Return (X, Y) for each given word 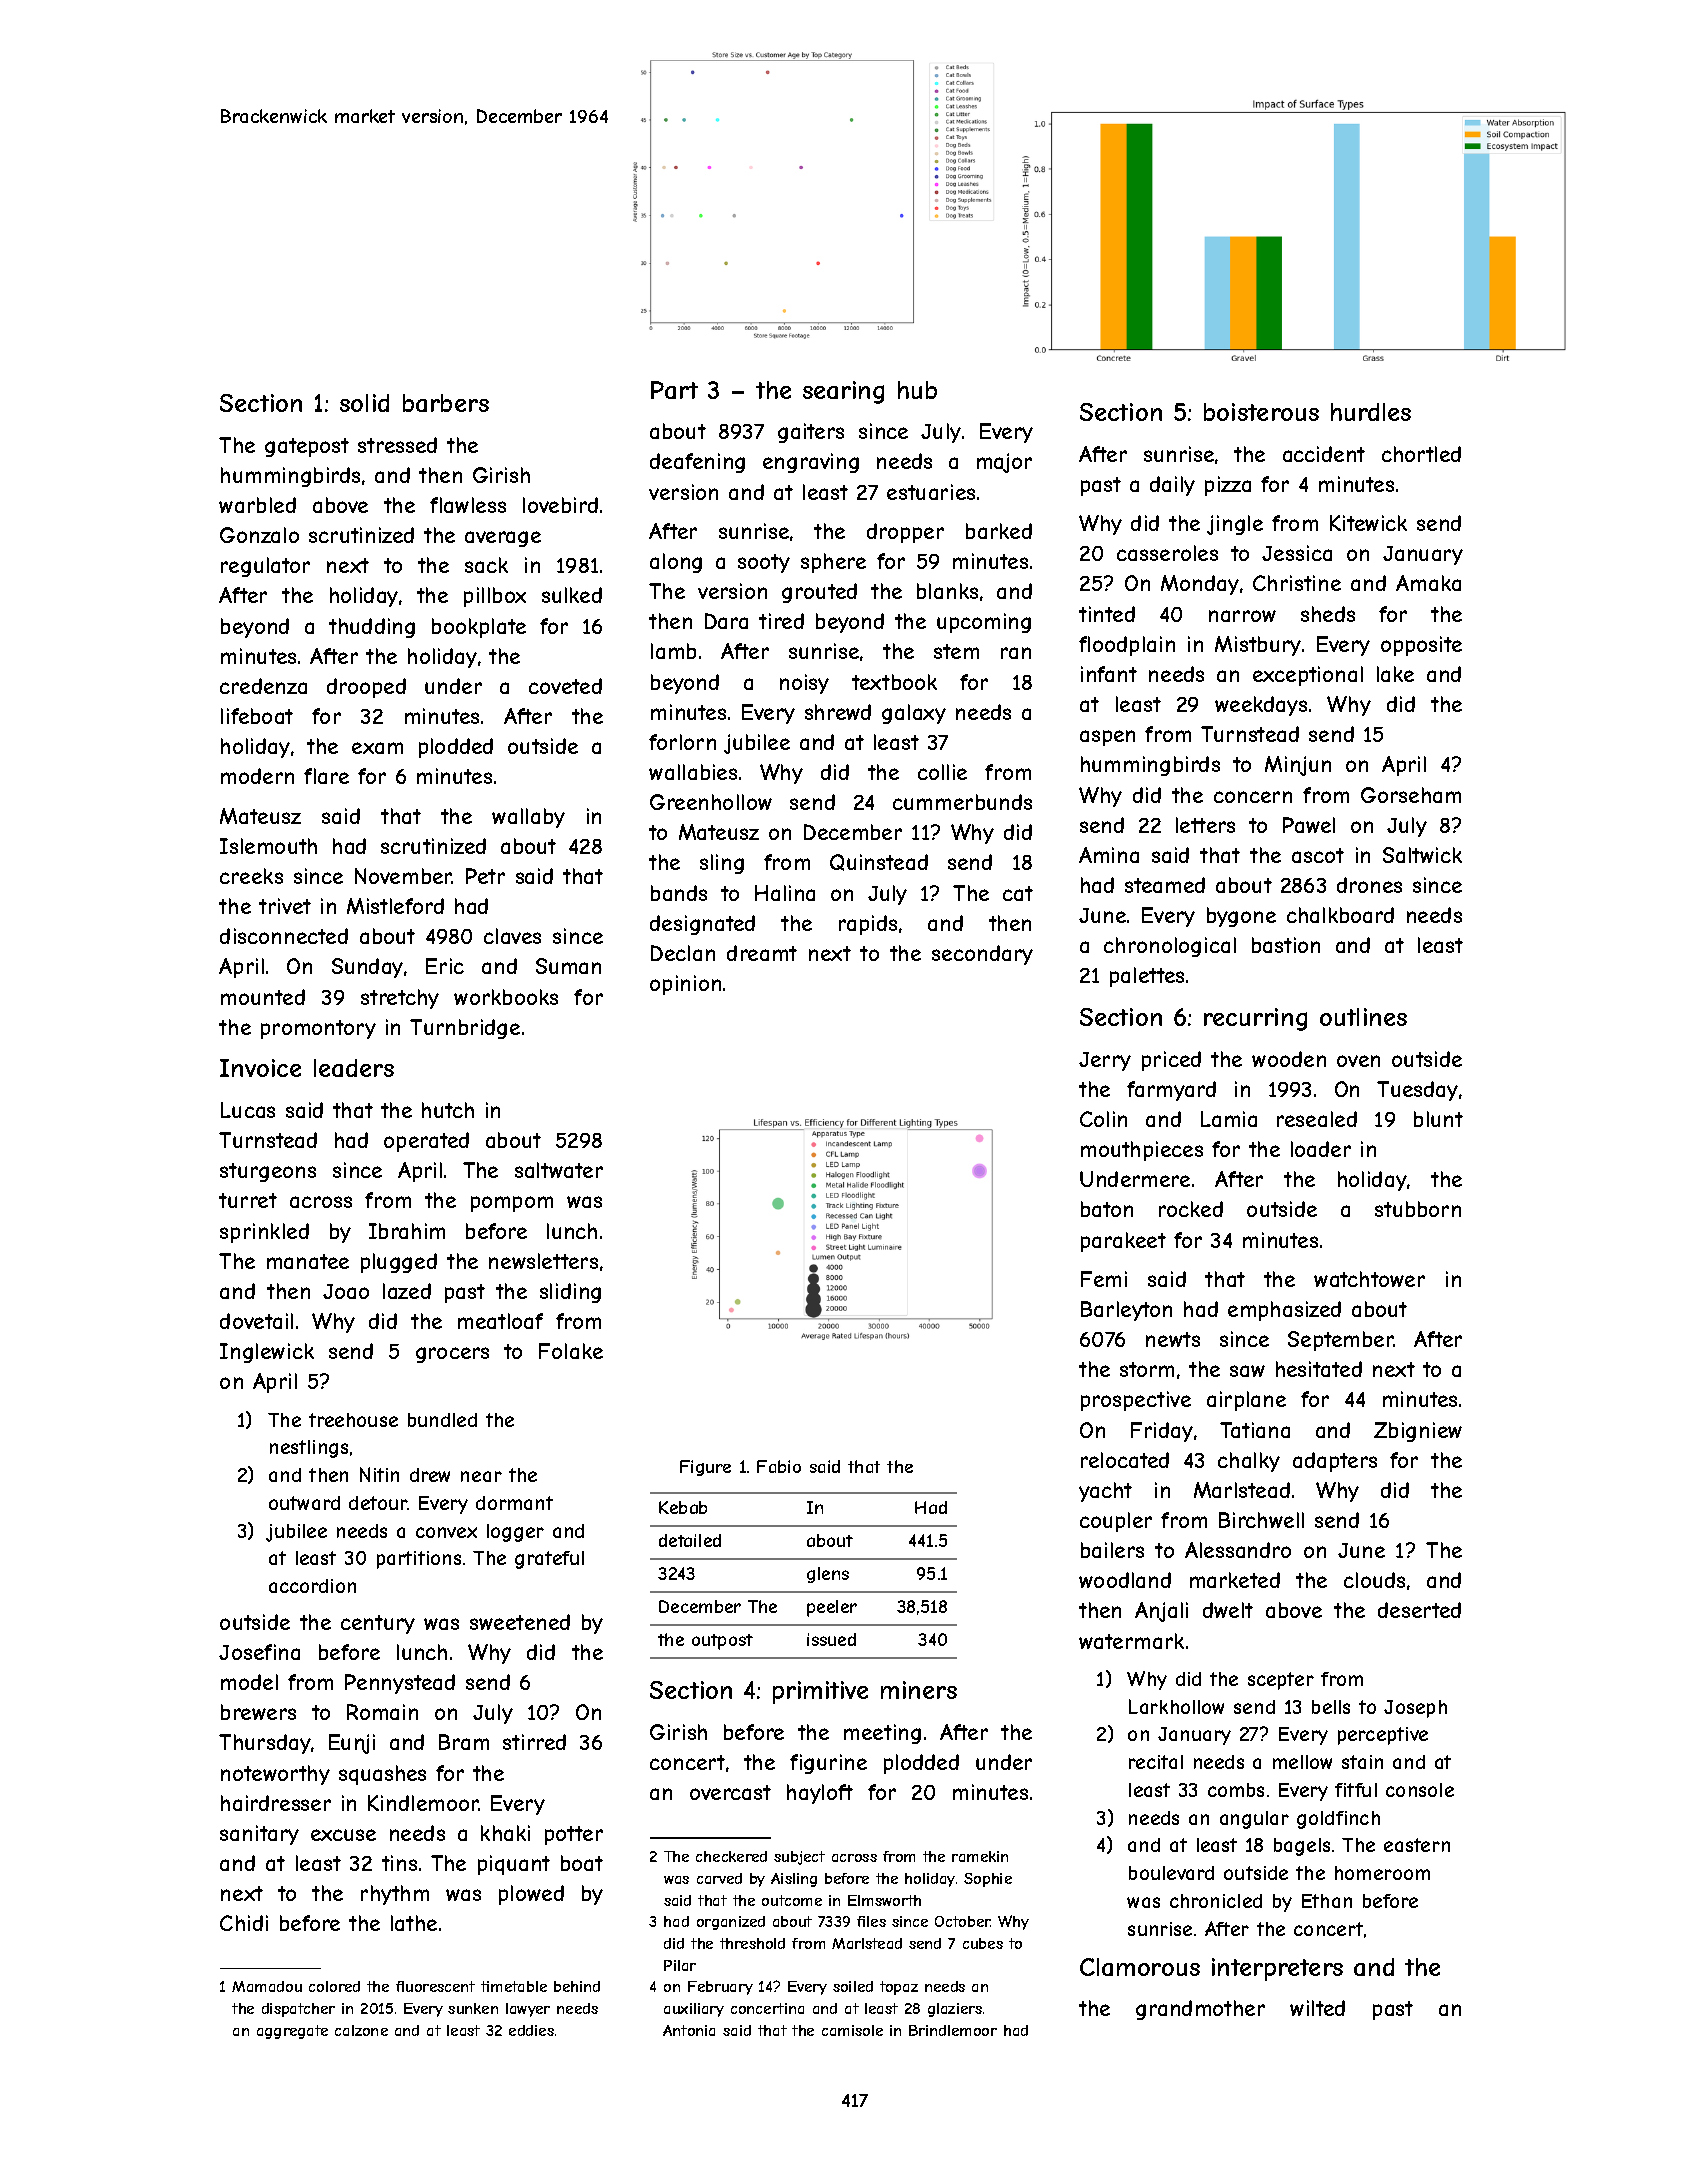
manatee (308, 1261)
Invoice (260, 1068)
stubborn (1418, 1209)
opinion (685, 985)
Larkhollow (1176, 1706)
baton (1107, 1209)
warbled (257, 505)
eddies (531, 2030)
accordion (312, 1586)
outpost (722, 1642)
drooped (366, 688)
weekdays (1261, 706)
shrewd (838, 712)
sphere (833, 563)
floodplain (1127, 646)
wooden (1289, 1059)
